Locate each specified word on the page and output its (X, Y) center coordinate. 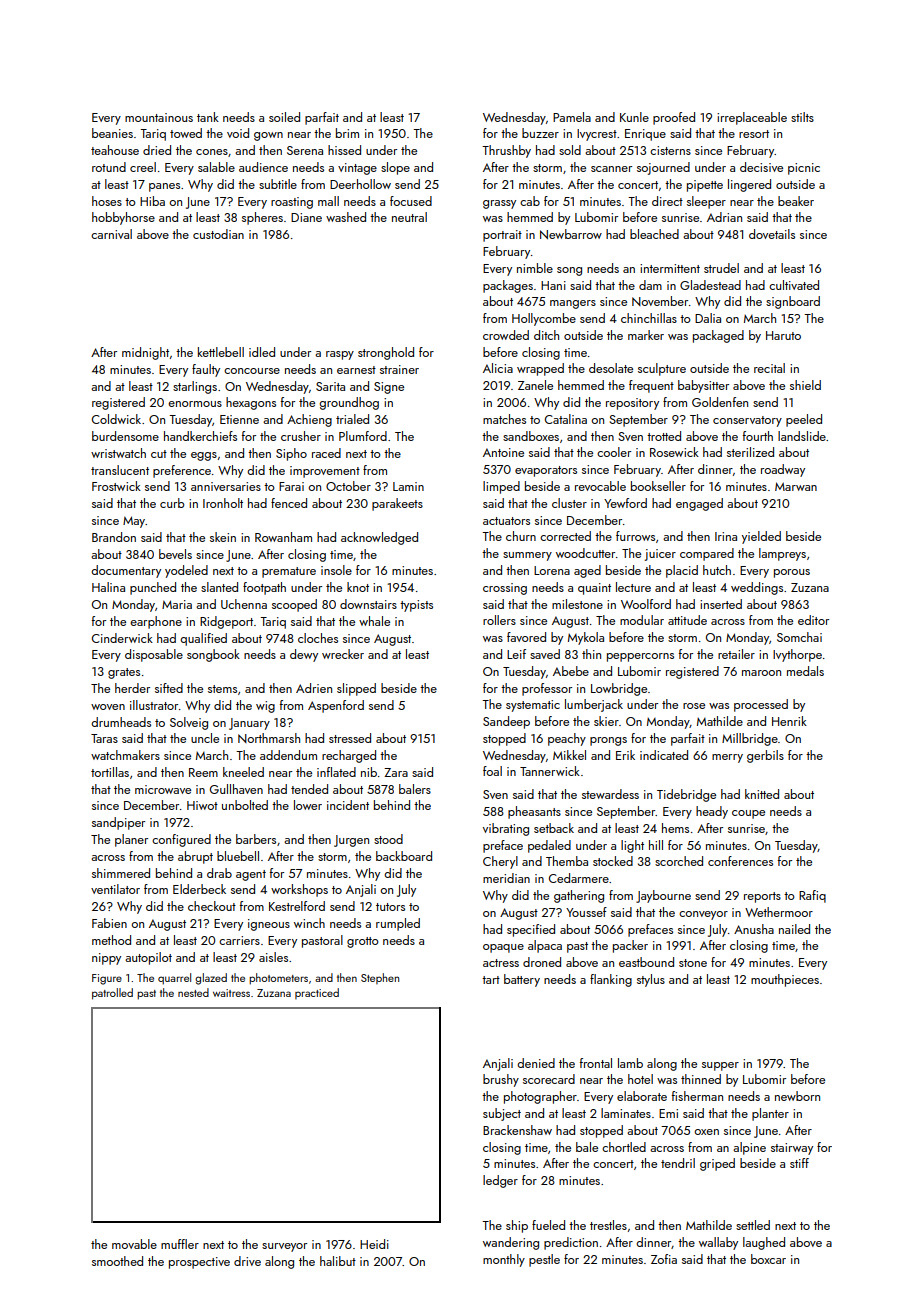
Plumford (363, 436)
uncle (205, 738)
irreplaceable (752, 118)
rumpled (398, 924)
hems (675, 828)
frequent (651, 386)
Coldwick (116, 419)
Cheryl (500, 862)
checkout (212, 906)
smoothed (117, 1261)
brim (347, 133)
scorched (679, 861)
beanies (112, 133)
